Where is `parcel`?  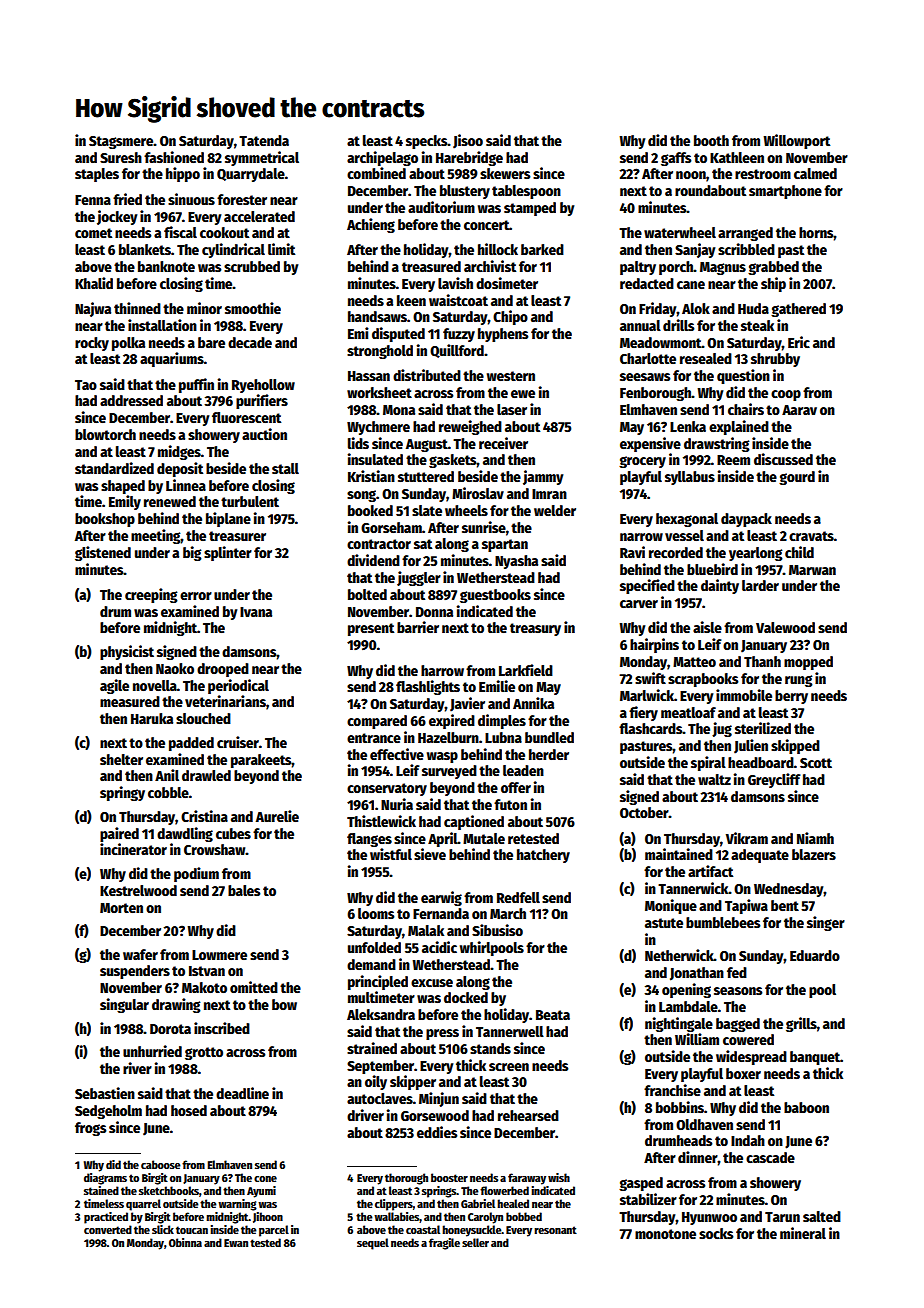
parcel is located at coordinates (274, 1231).
